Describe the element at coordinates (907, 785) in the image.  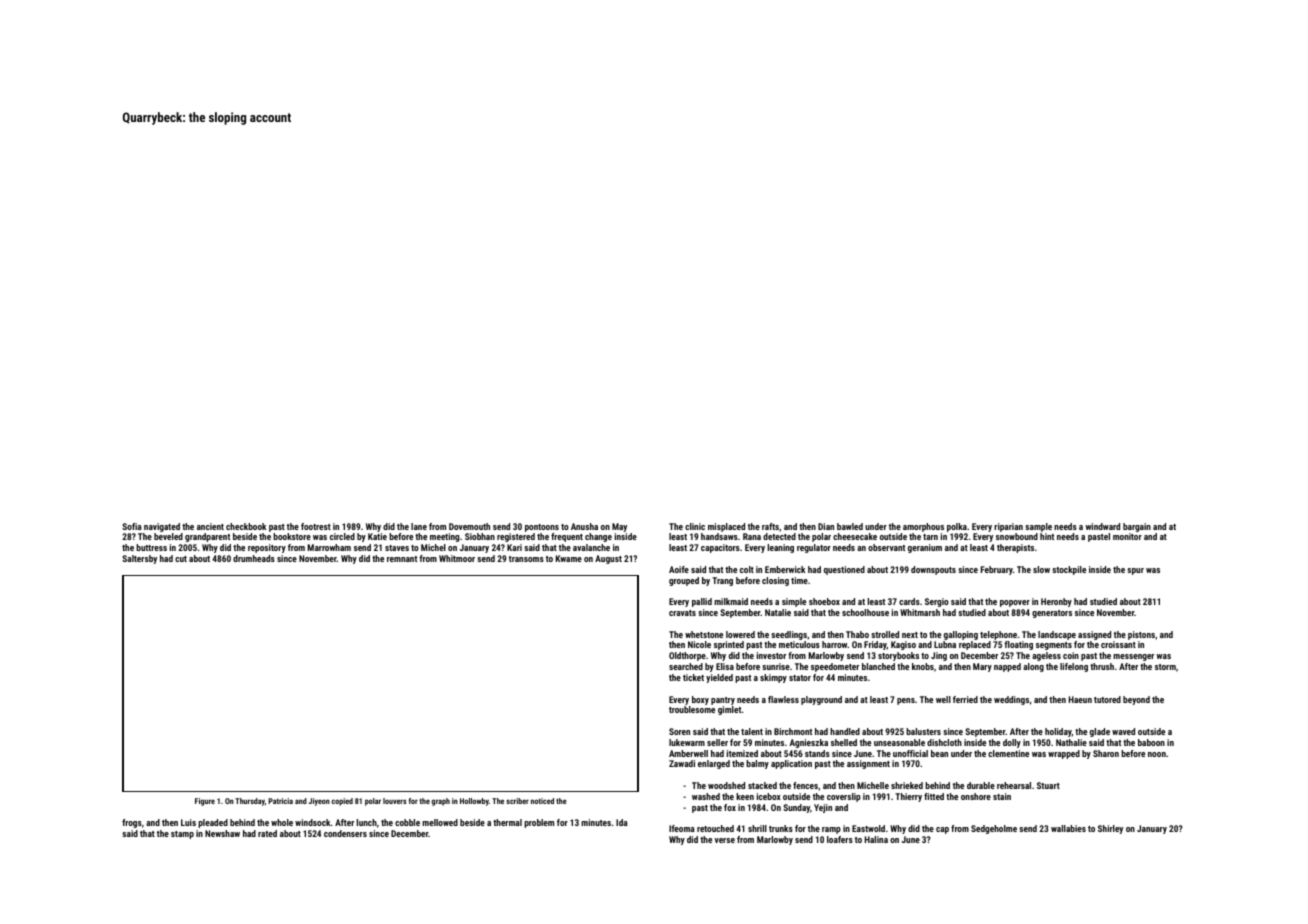
I see `shrieked` at that location.
